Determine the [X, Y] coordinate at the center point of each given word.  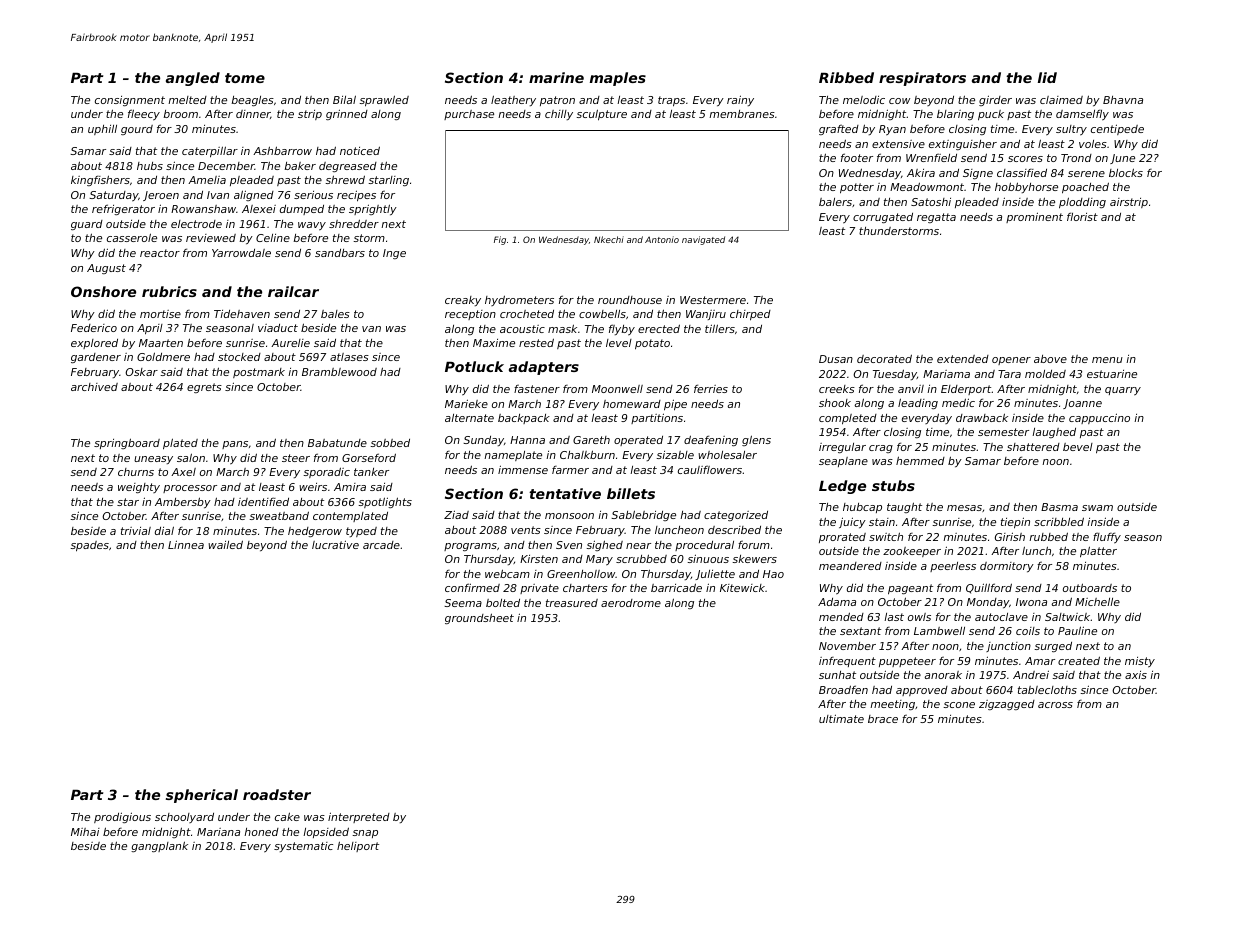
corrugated [883, 218]
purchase [469, 115]
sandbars [340, 253]
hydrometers [519, 300]
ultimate [841, 718]
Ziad [456, 514]
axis [1136, 675]
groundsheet [479, 618]
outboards [1090, 587]
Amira [350, 487]
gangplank [159, 846]
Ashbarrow [282, 150]
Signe [978, 174]
